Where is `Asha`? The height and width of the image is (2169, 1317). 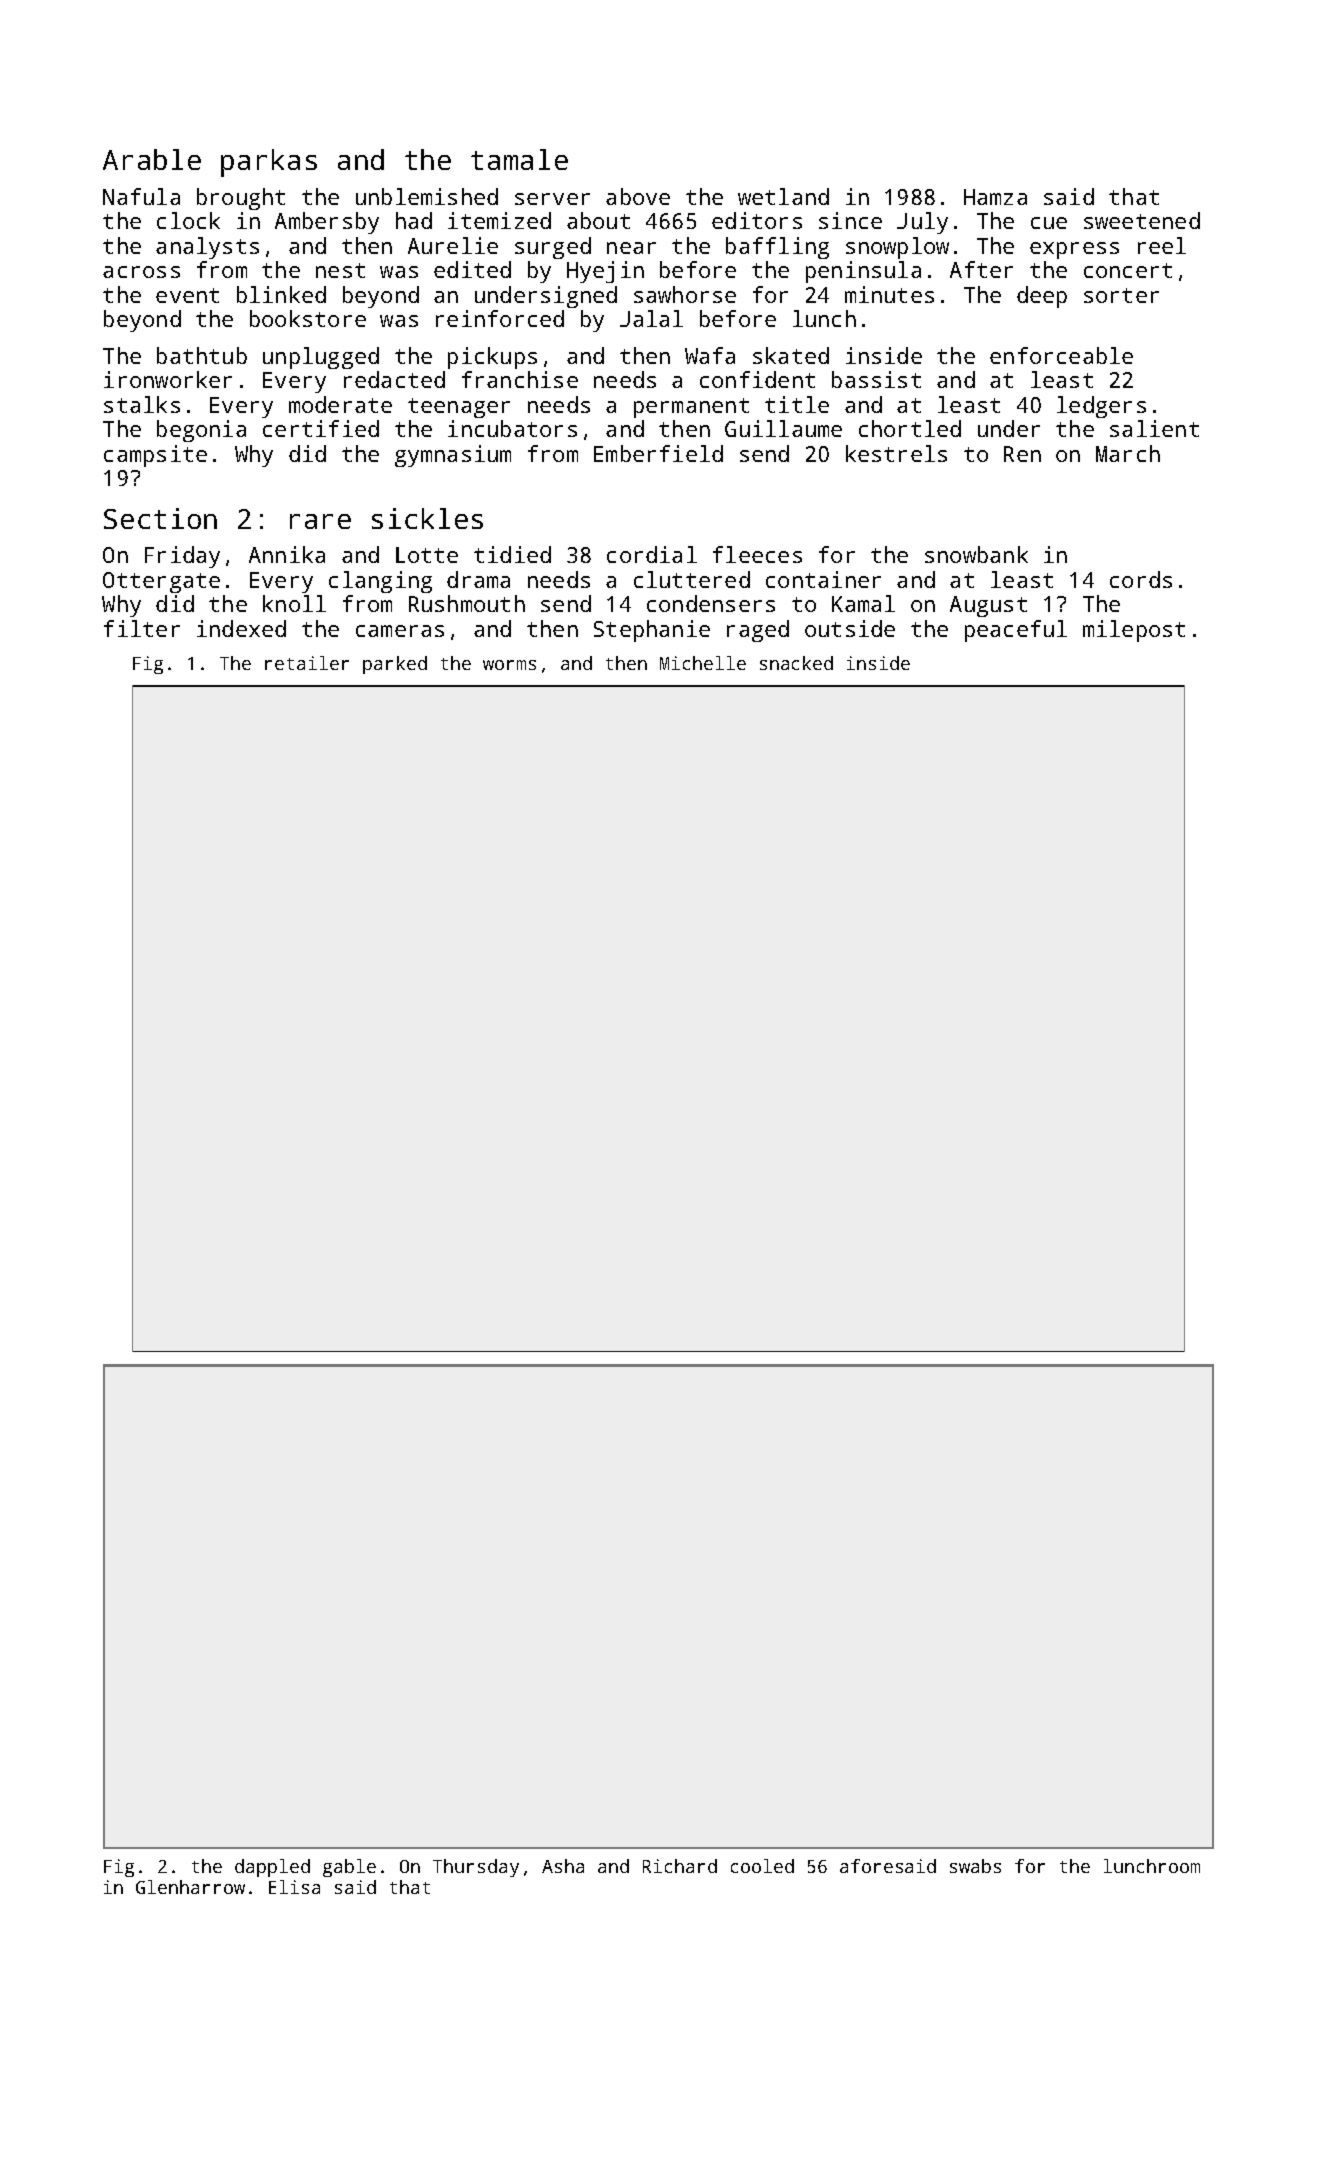
Asha is located at coordinates (563, 1866).
